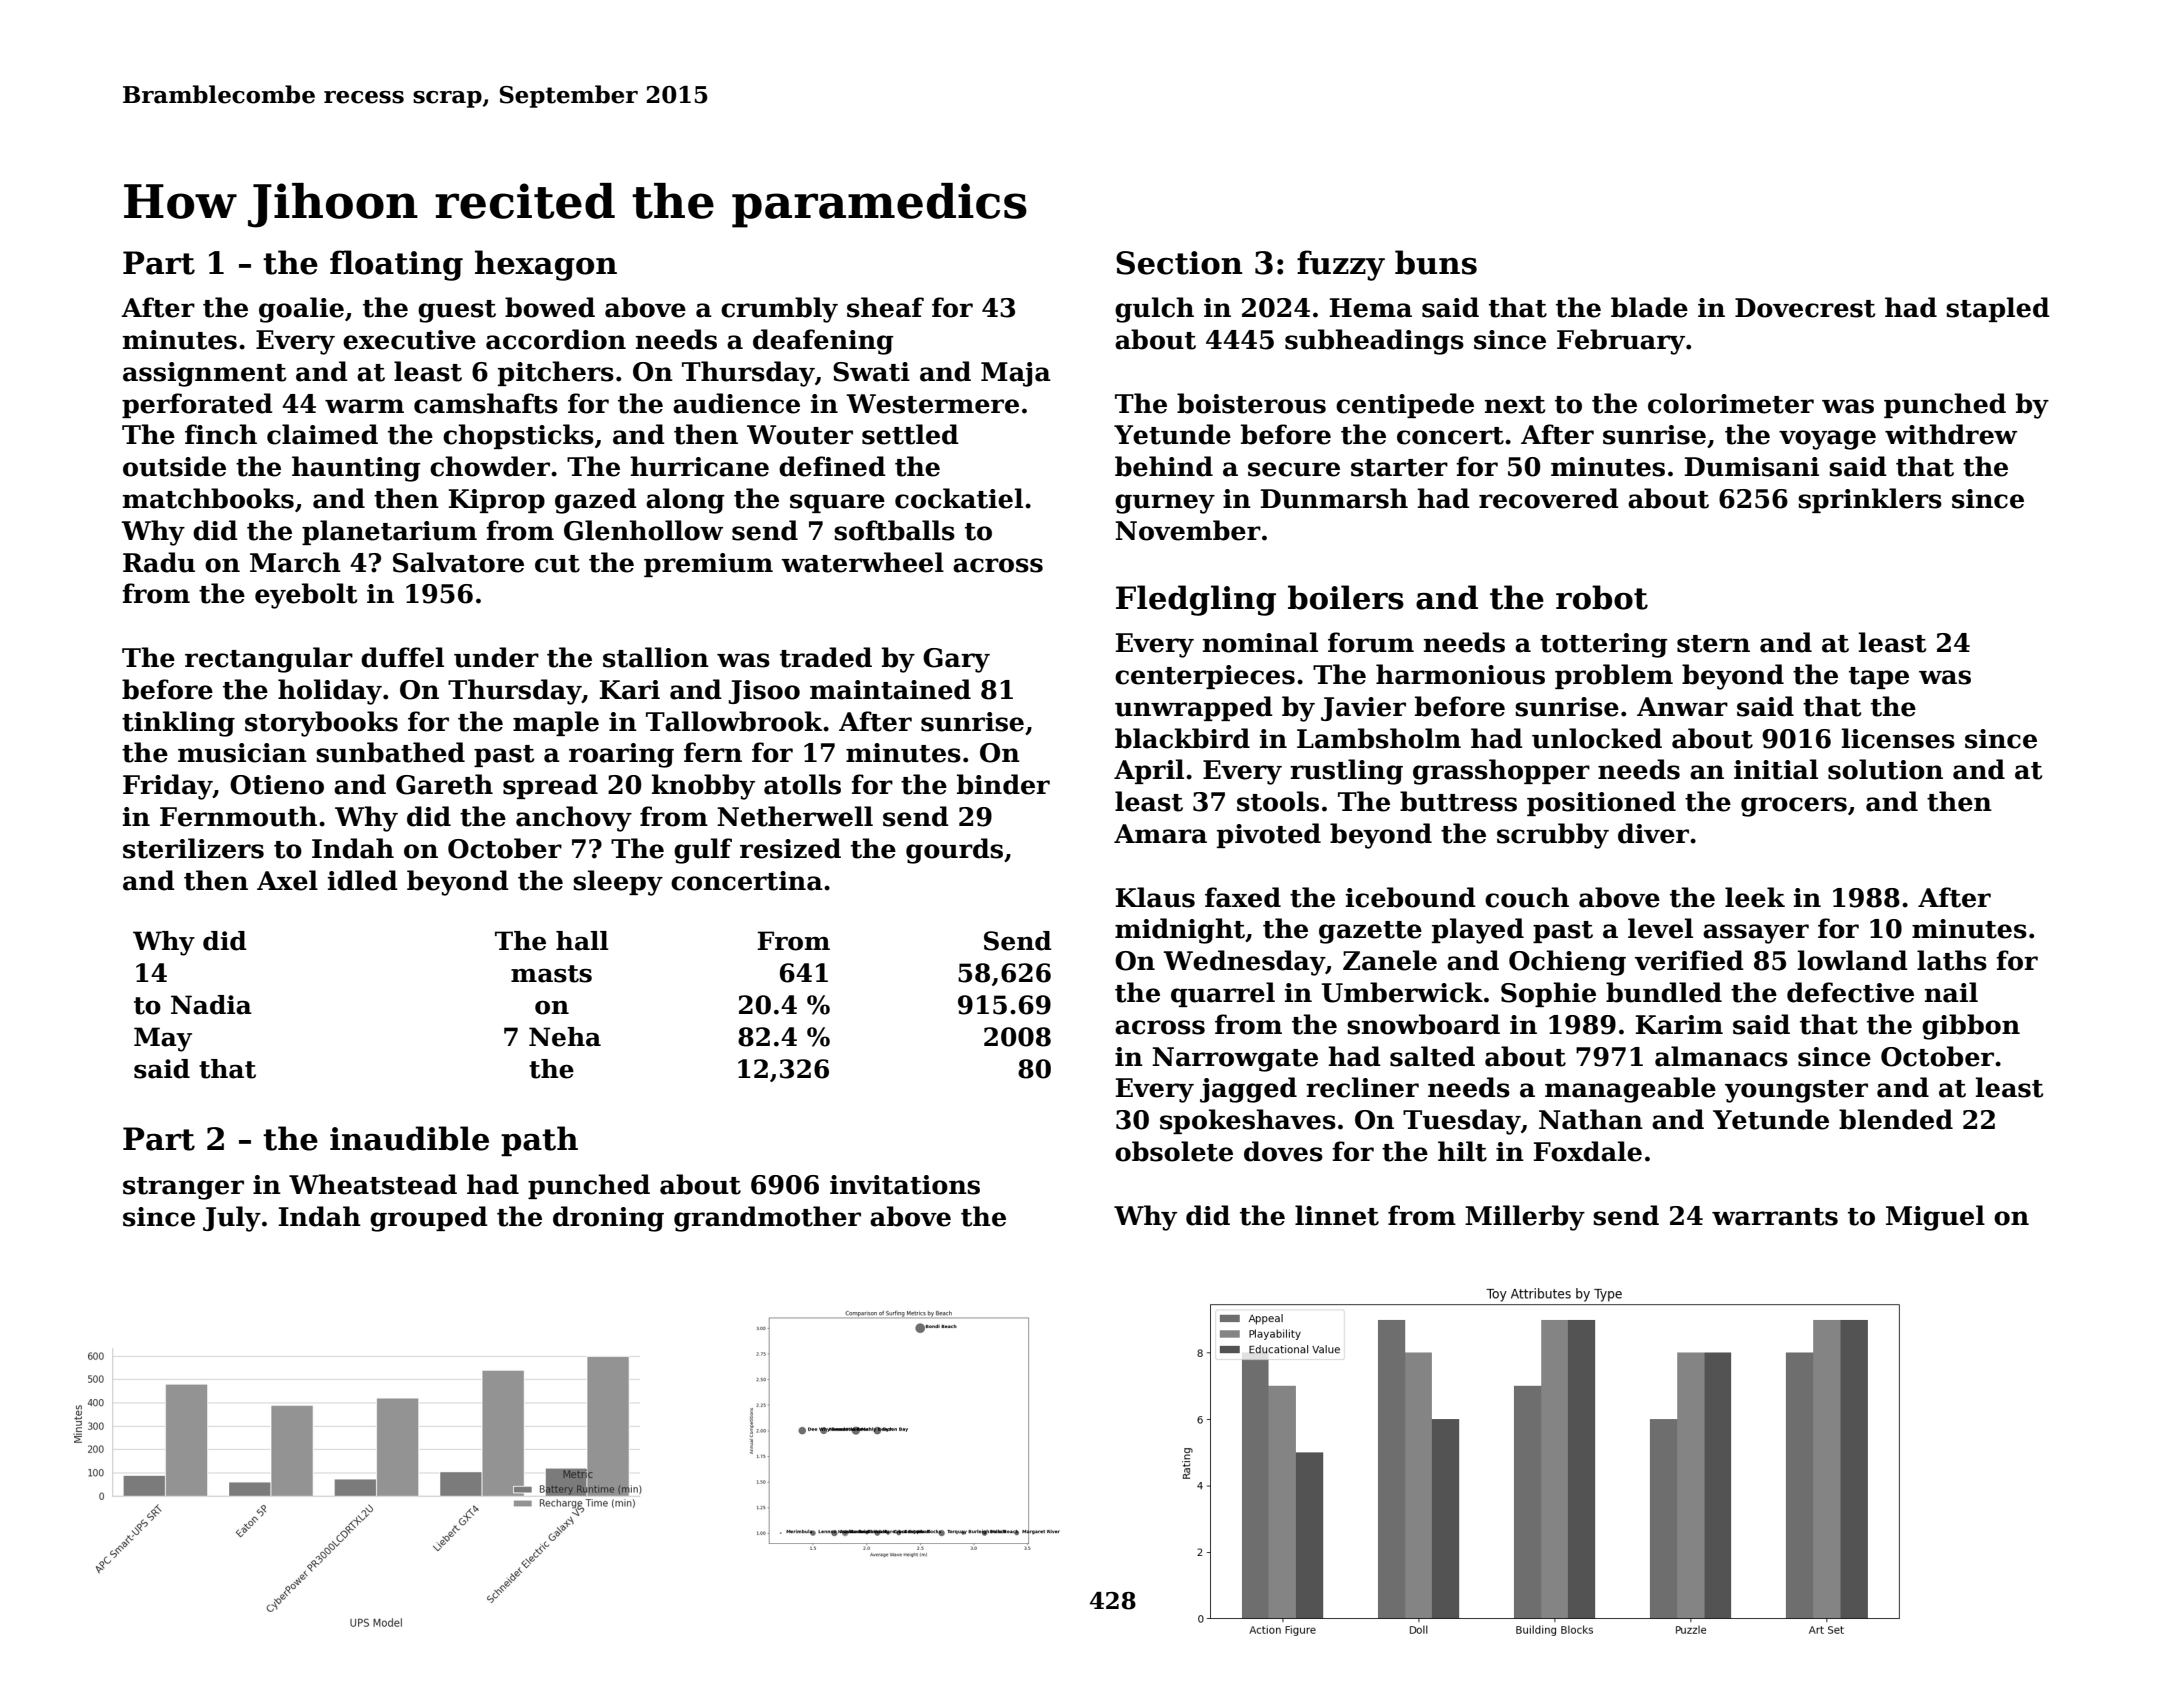 This screenshot has height=1683, width=2178. I want to click on inaudible, so click(409, 1138).
